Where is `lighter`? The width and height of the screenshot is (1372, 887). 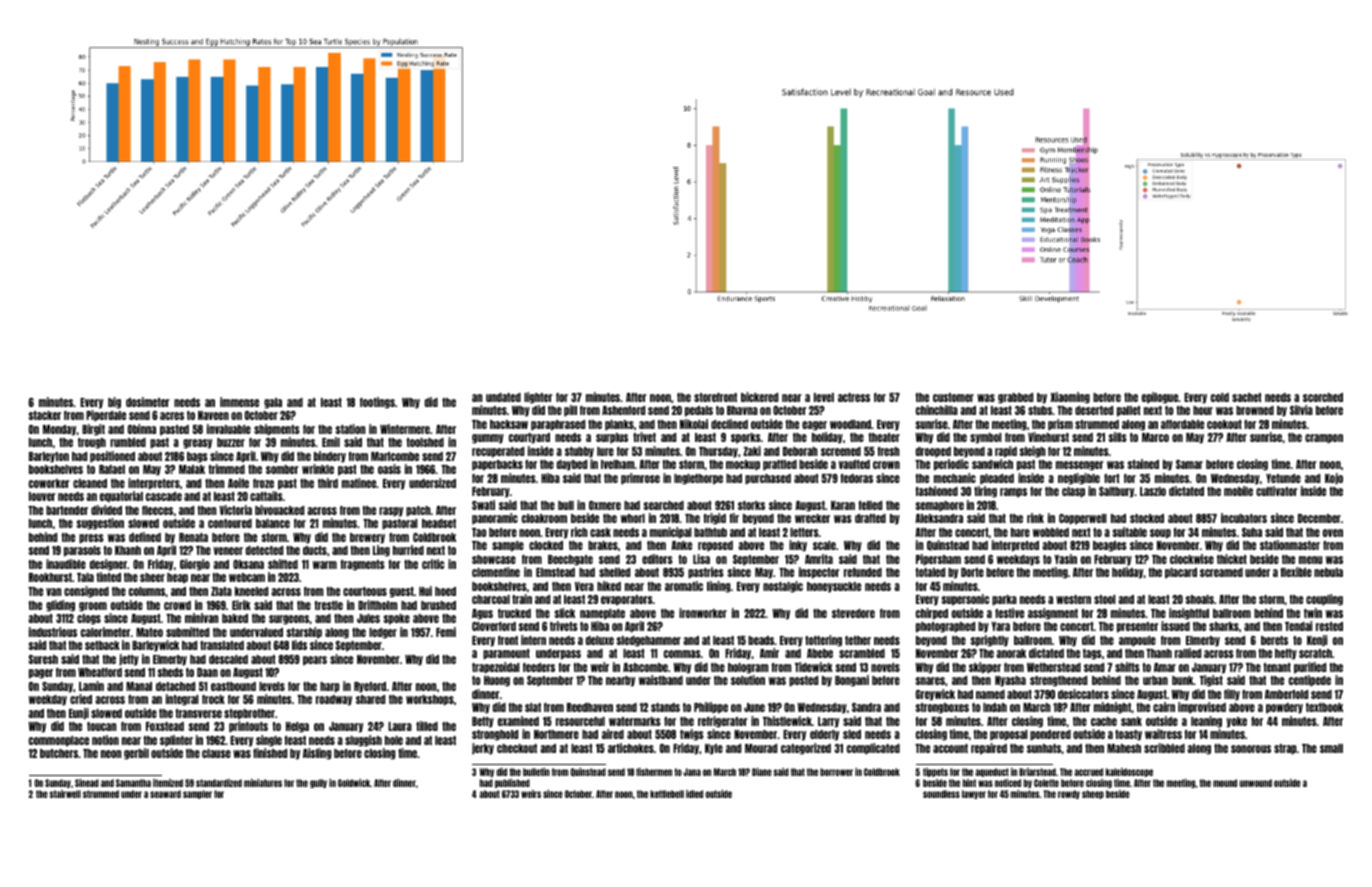 lighter is located at coordinates (538, 398).
